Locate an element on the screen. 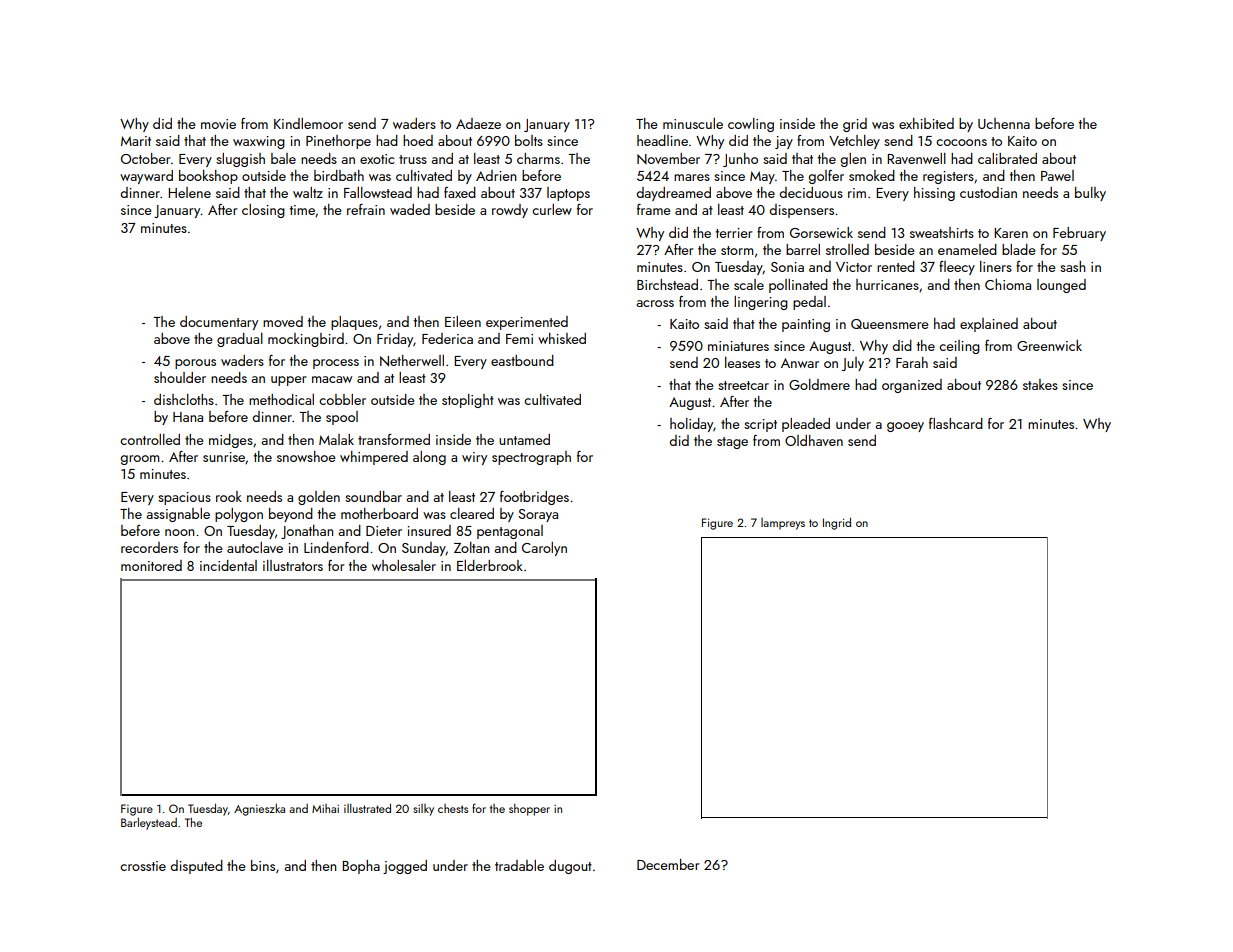 This screenshot has width=1233, height=952. dugout is located at coordinates (570, 867).
